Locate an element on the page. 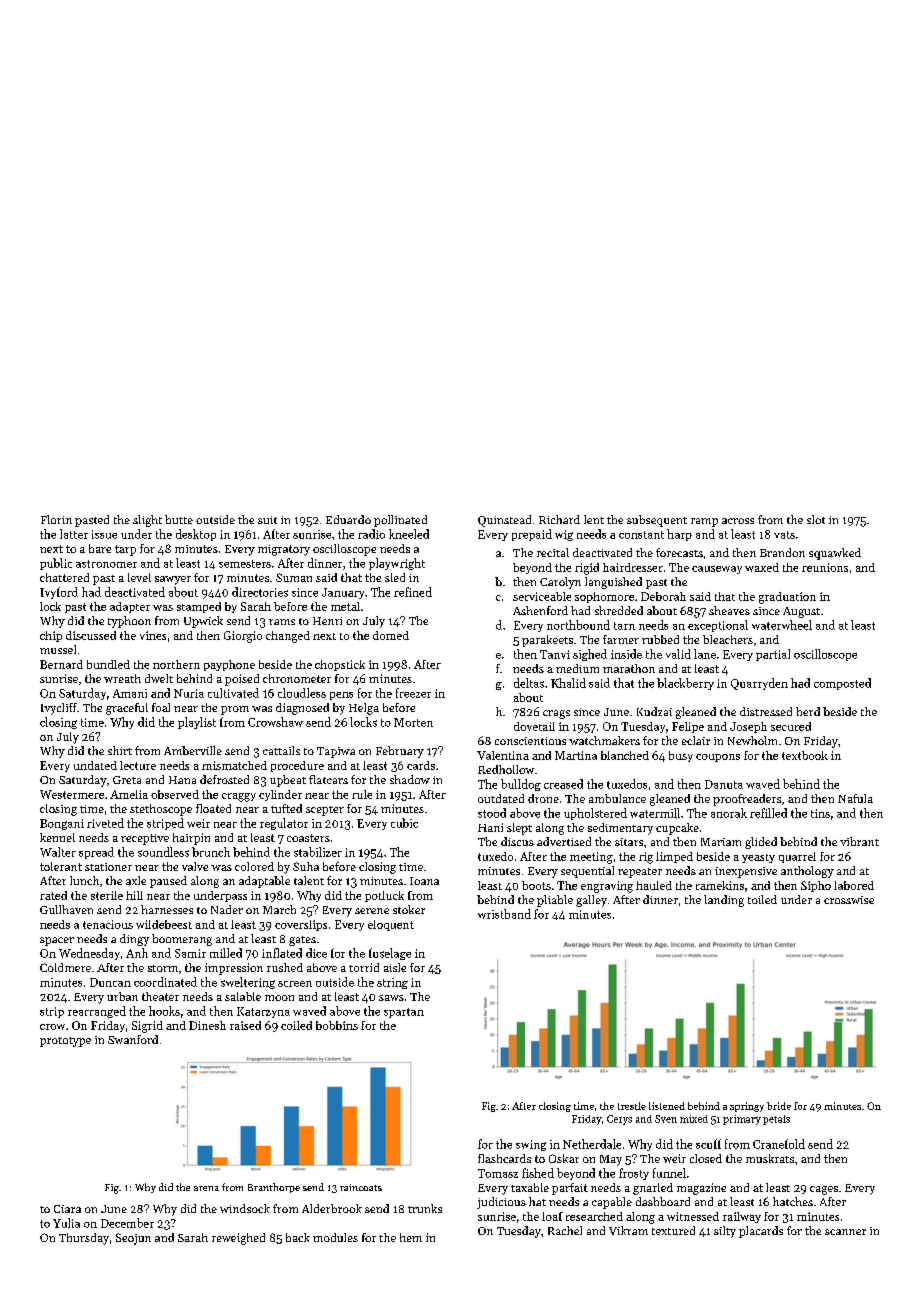  Seojun is located at coordinates (133, 1239).
